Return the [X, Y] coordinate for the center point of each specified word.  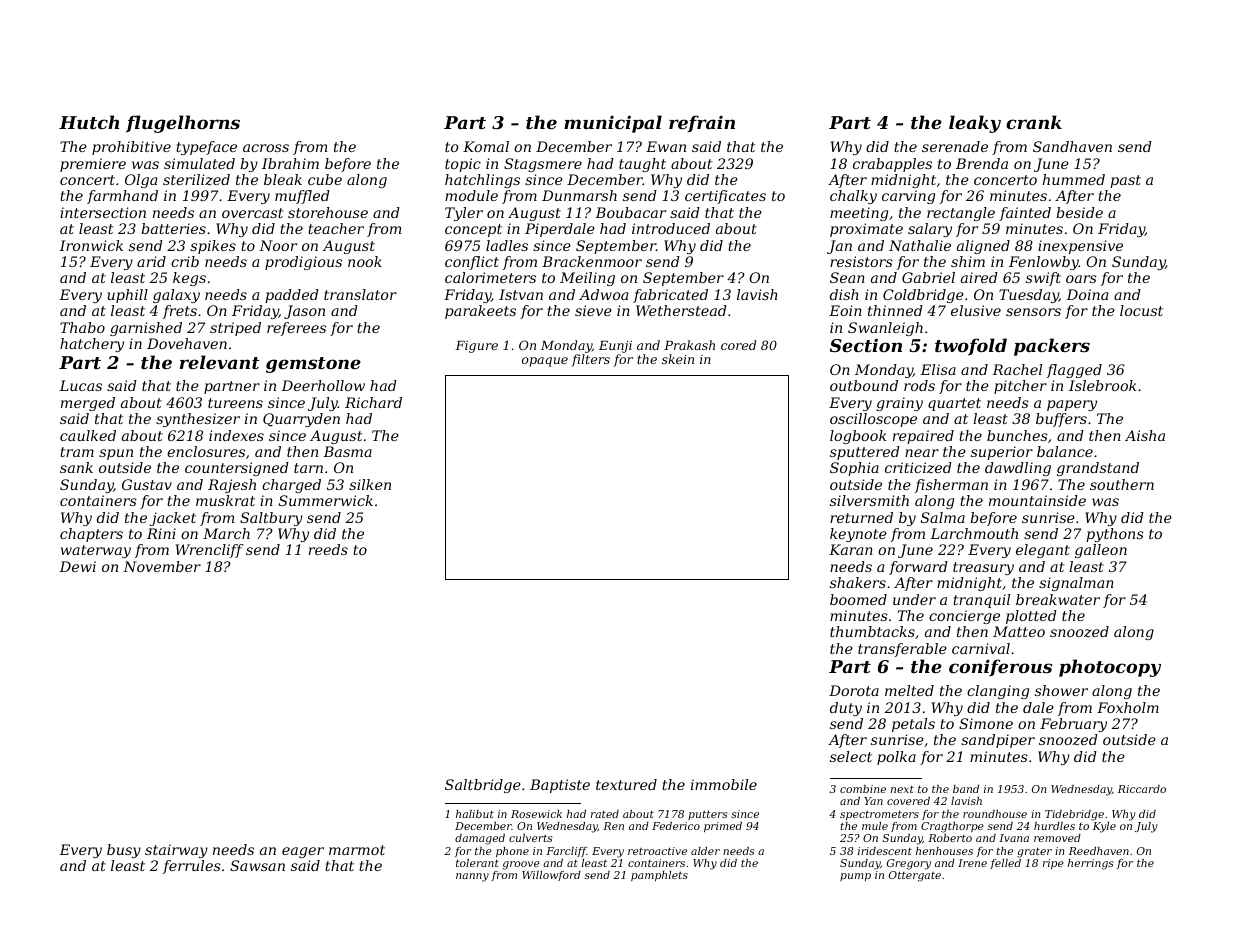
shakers [858, 582]
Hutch [89, 122]
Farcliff [566, 852]
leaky [975, 124]
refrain [702, 123]
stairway [176, 851]
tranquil [981, 601]
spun [116, 454]
